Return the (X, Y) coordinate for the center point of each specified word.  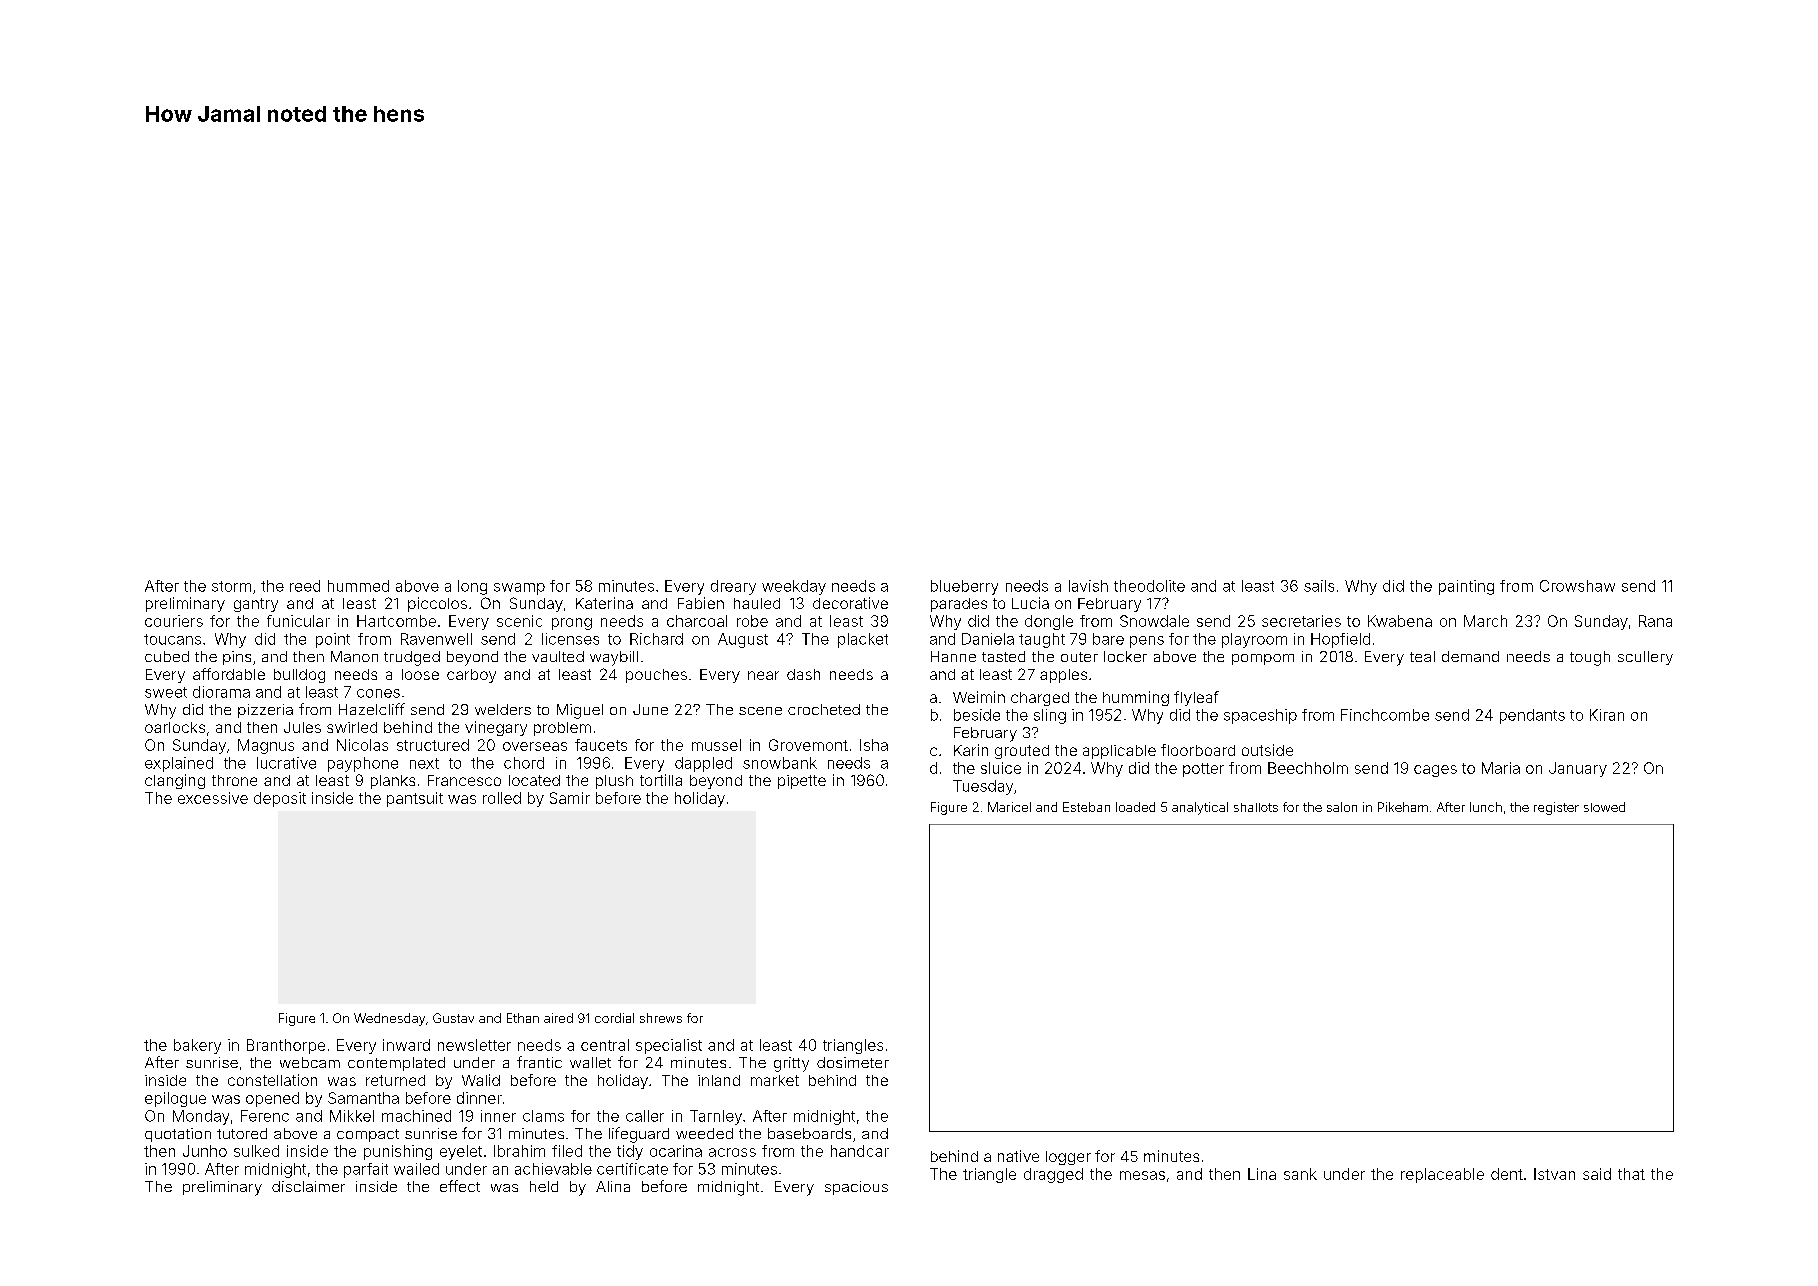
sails (1319, 586)
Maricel (1009, 807)
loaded (1135, 807)
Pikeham (1403, 807)
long (472, 587)
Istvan (1554, 1174)
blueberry (964, 587)
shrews (661, 1018)
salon (1342, 807)
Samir (570, 798)
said (1597, 1174)
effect (460, 1186)
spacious (856, 1188)
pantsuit (415, 799)
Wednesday (389, 1019)
